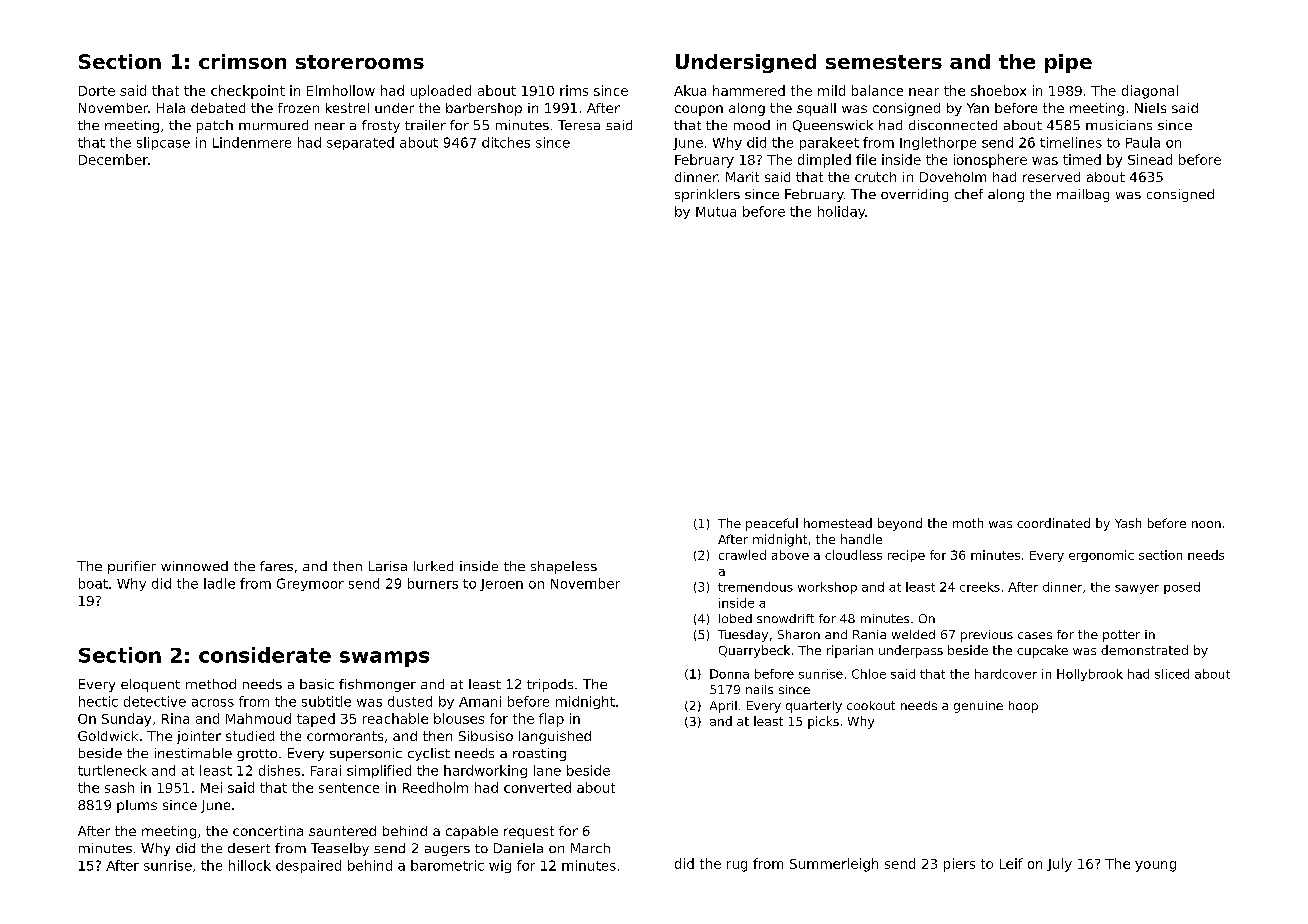 The height and width of the screenshot is (924, 1308). What do you see at coordinates (1121, 636) in the screenshot?
I see `potter` at bounding box center [1121, 636].
